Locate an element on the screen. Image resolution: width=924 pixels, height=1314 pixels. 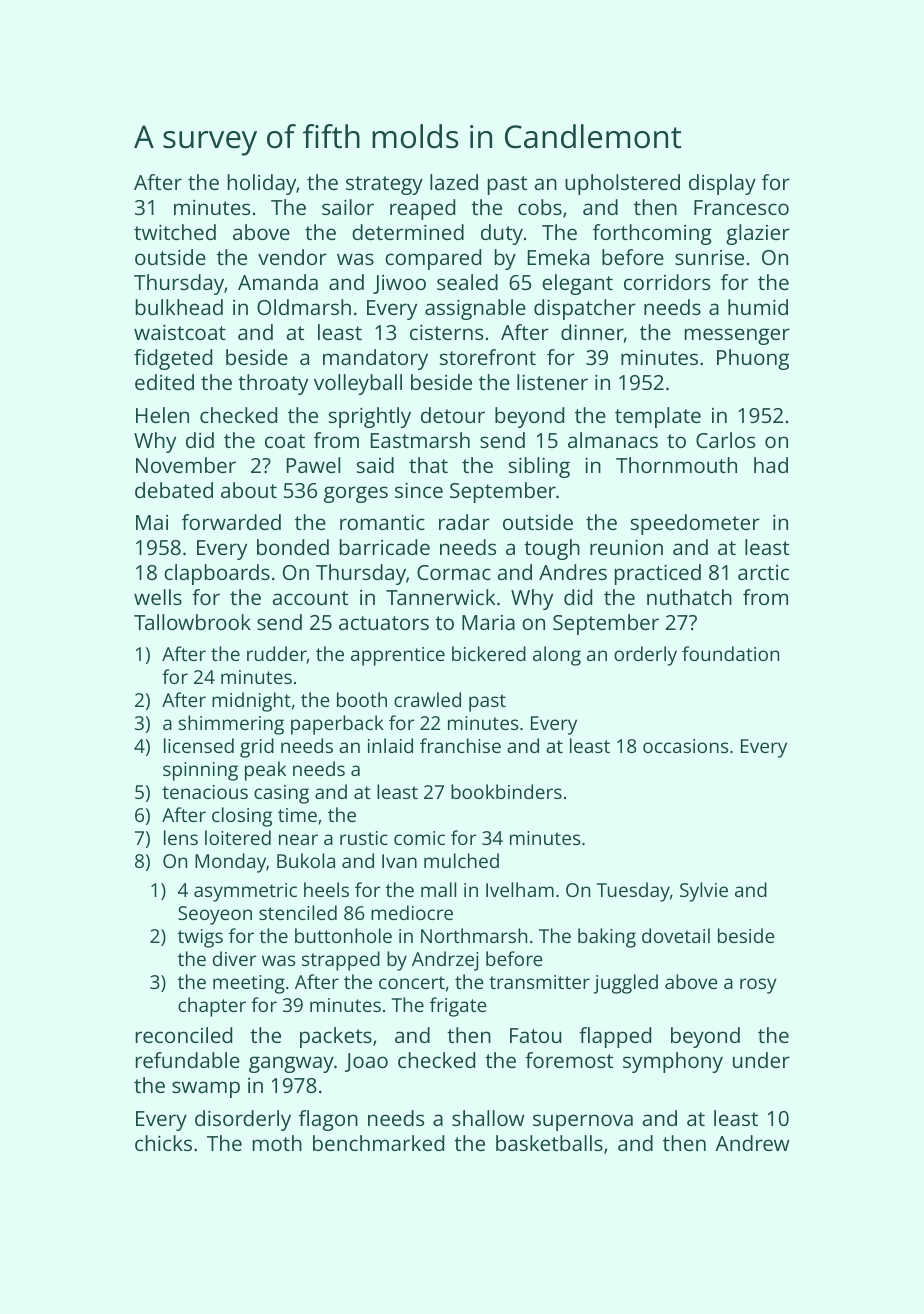
refundable is located at coordinates (188, 1060).
